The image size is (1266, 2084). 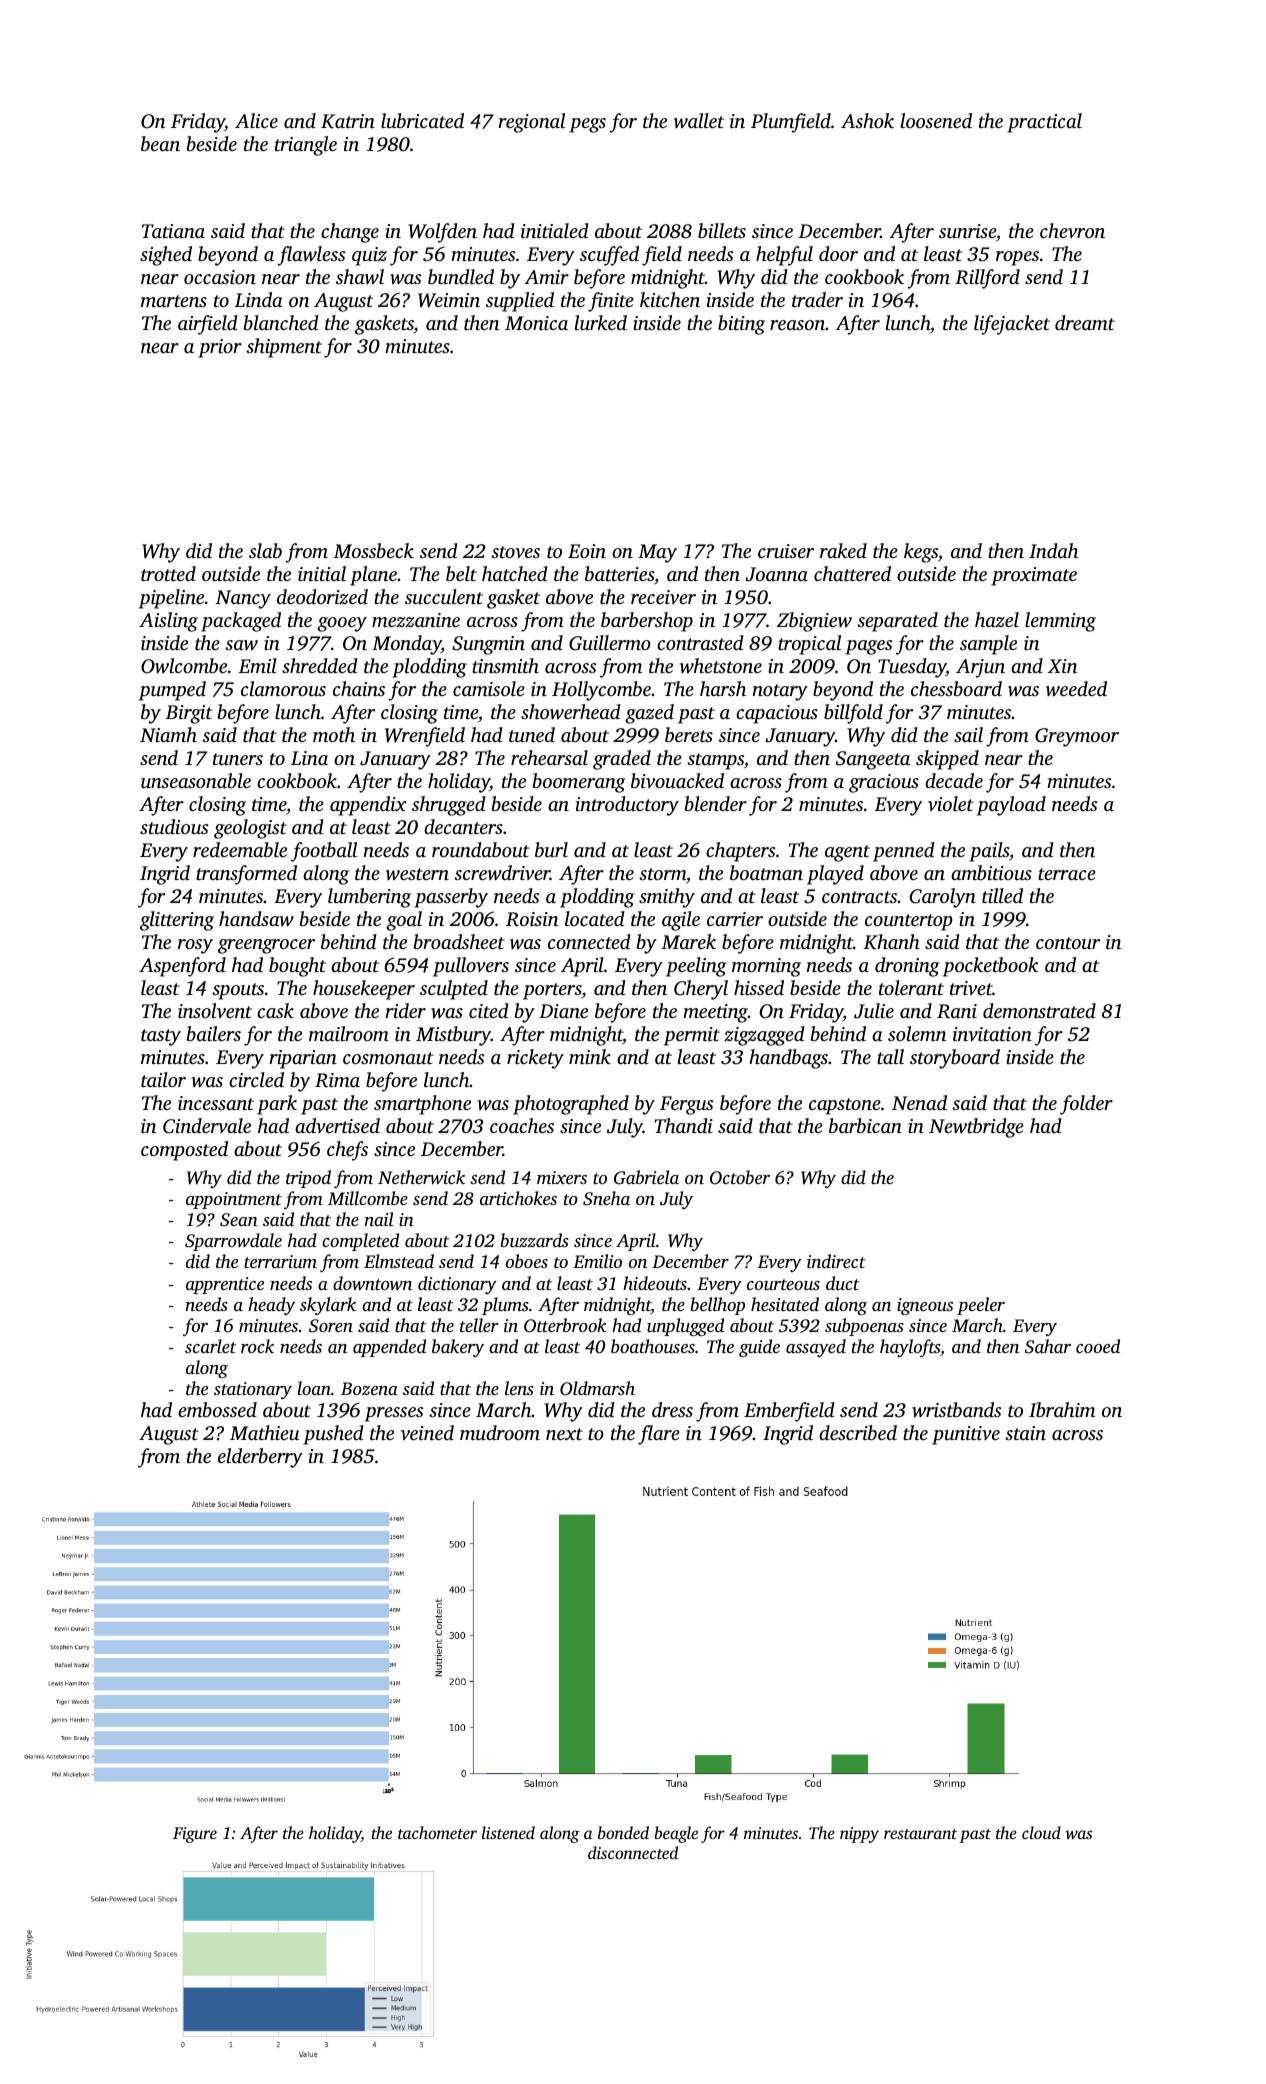 What do you see at coordinates (527, 1261) in the page?
I see `oboes` at bounding box center [527, 1261].
